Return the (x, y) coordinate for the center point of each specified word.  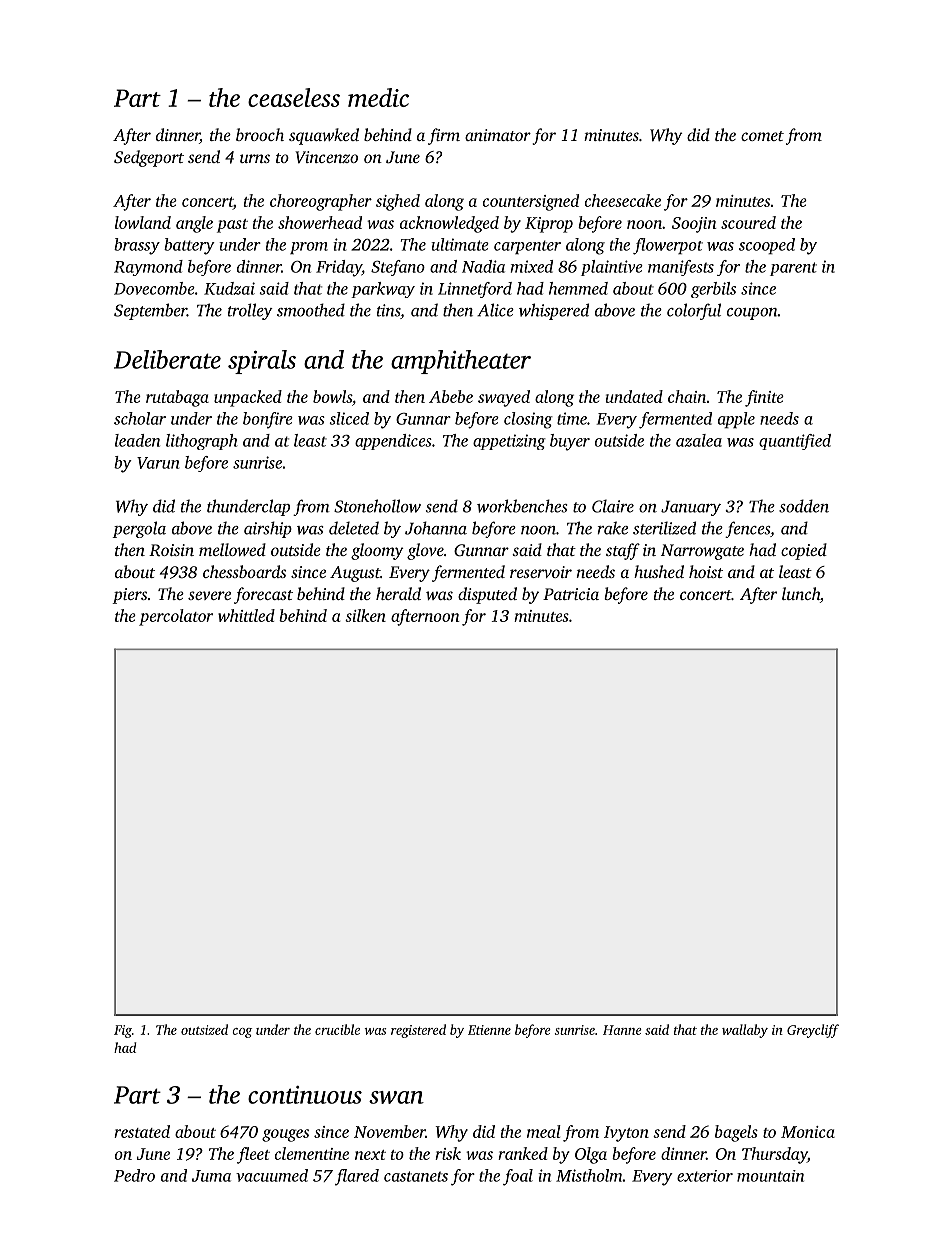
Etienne (489, 1030)
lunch (801, 593)
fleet (253, 1155)
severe (209, 595)
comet (762, 136)
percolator (176, 617)
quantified (795, 442)
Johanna (436, 528)
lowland (143, 222)
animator (498, 135)
